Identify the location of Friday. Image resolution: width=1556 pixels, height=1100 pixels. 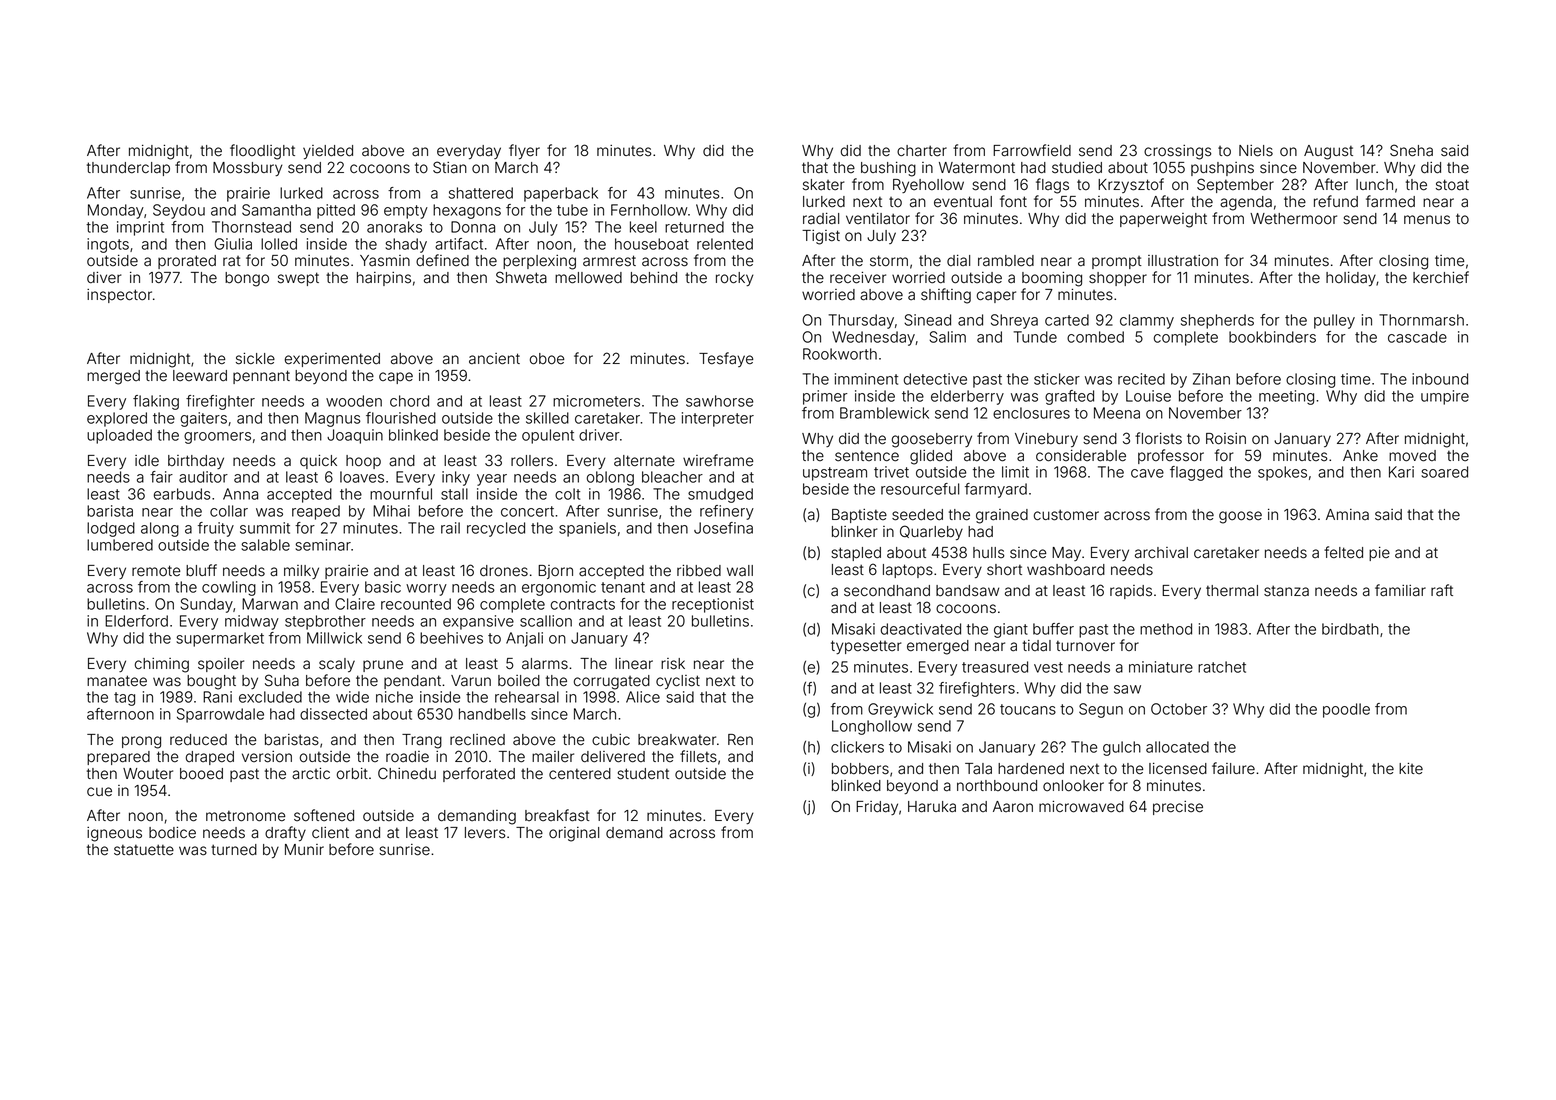
(877, 808).
